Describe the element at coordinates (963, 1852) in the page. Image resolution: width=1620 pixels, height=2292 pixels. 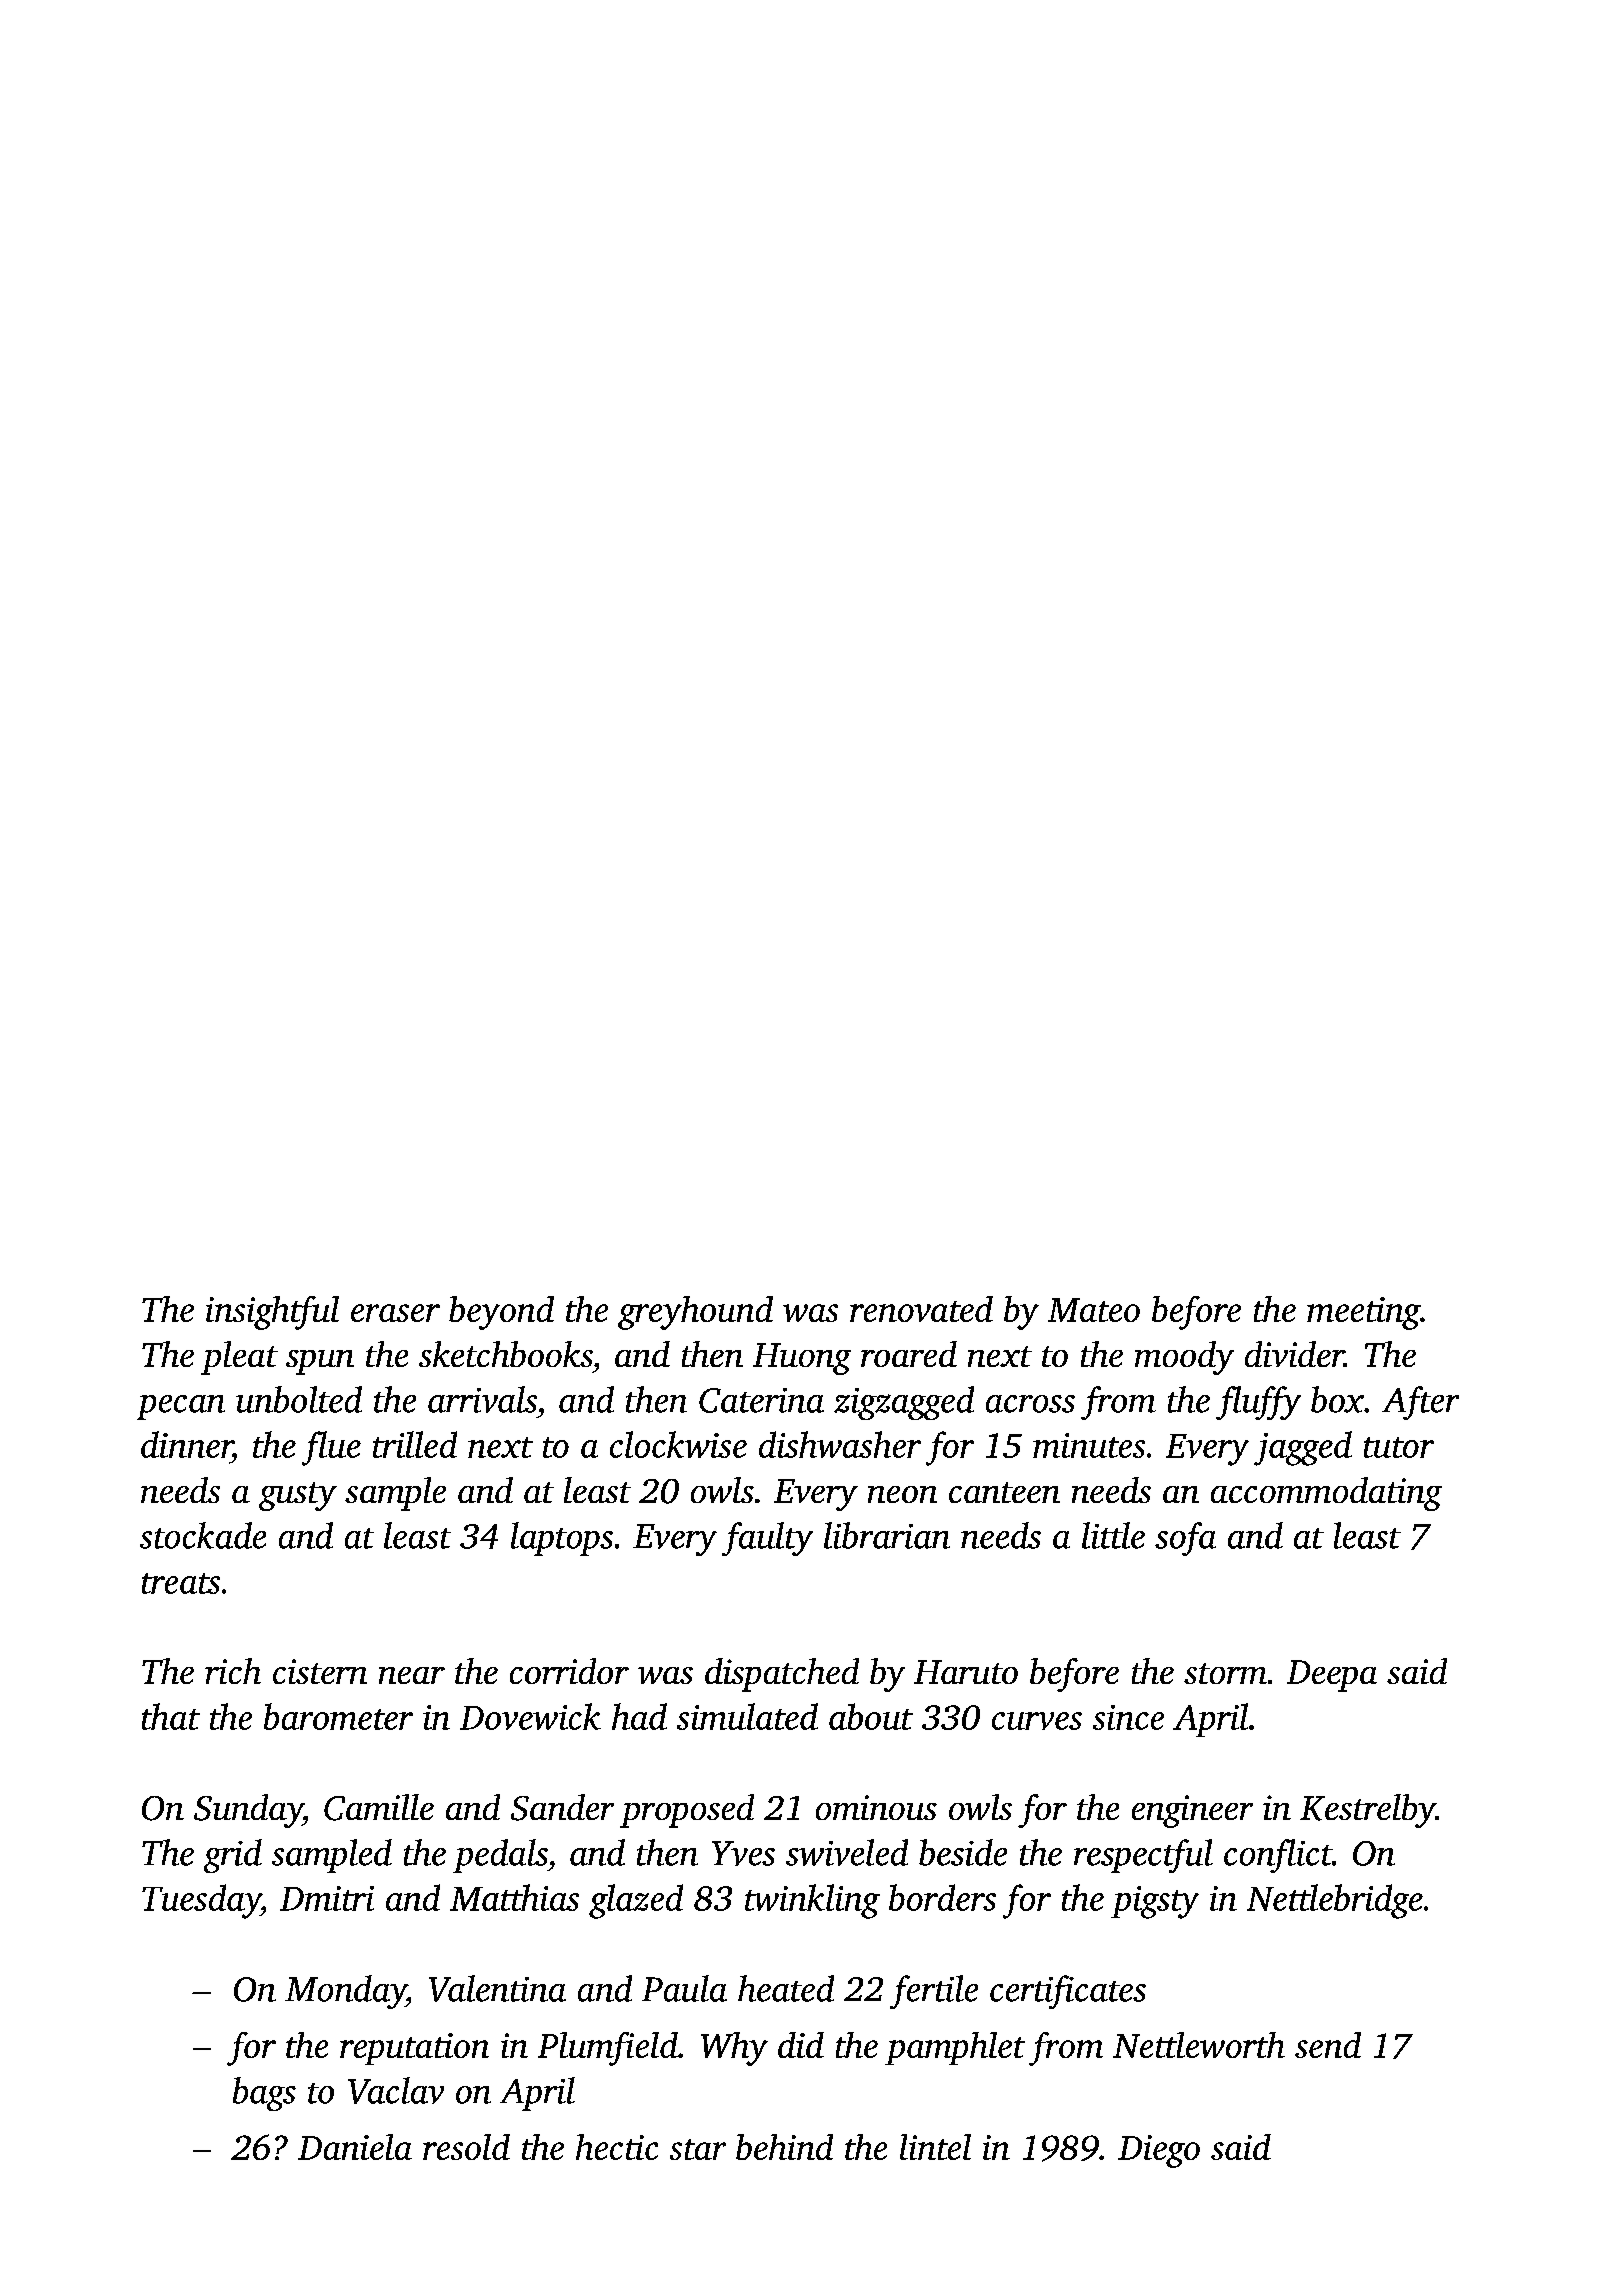
I see `beside` at that location.
